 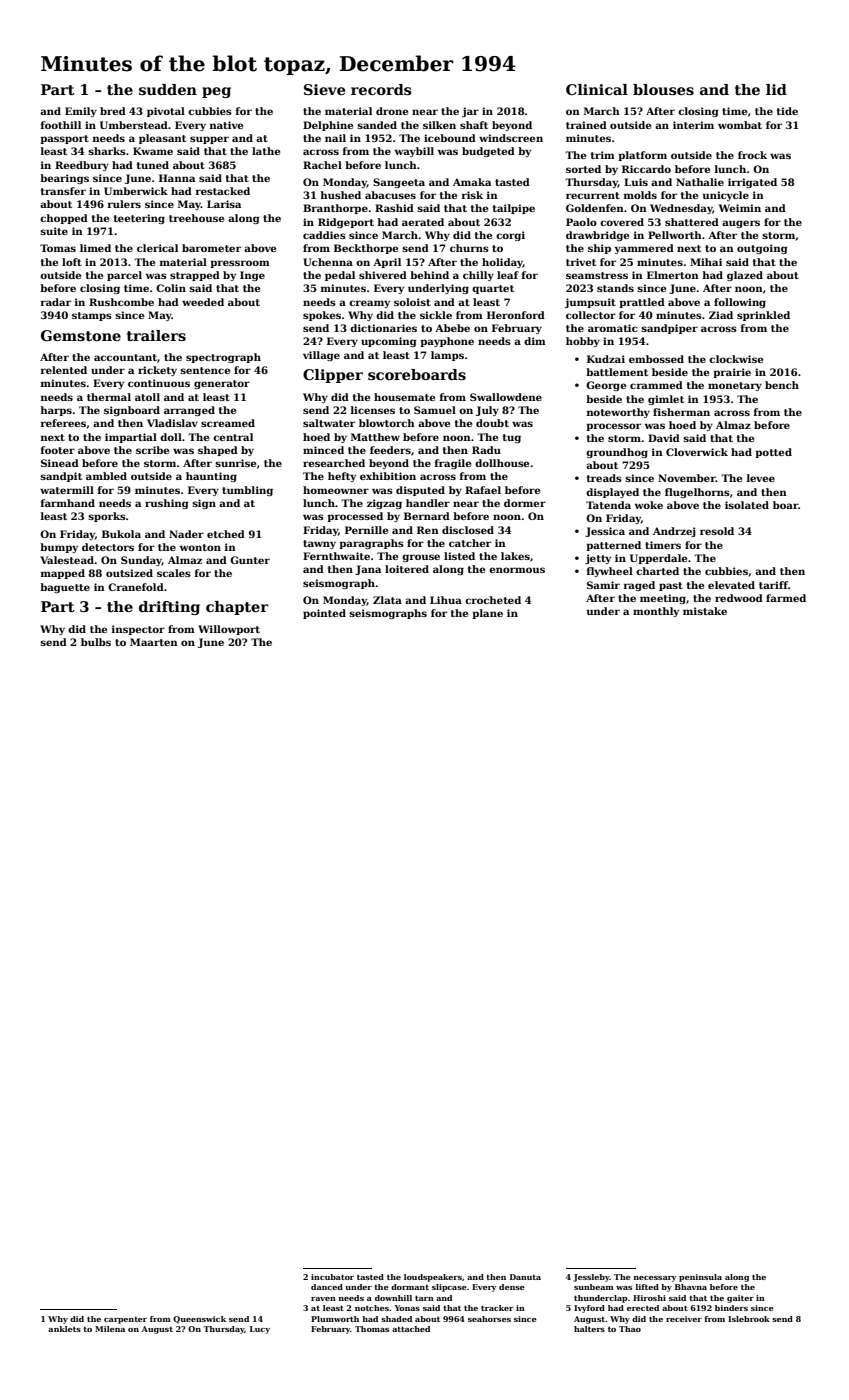 What do you see at coordinates (216, 92) in the page?
I see `peg` at bounding box center [216, 92].
